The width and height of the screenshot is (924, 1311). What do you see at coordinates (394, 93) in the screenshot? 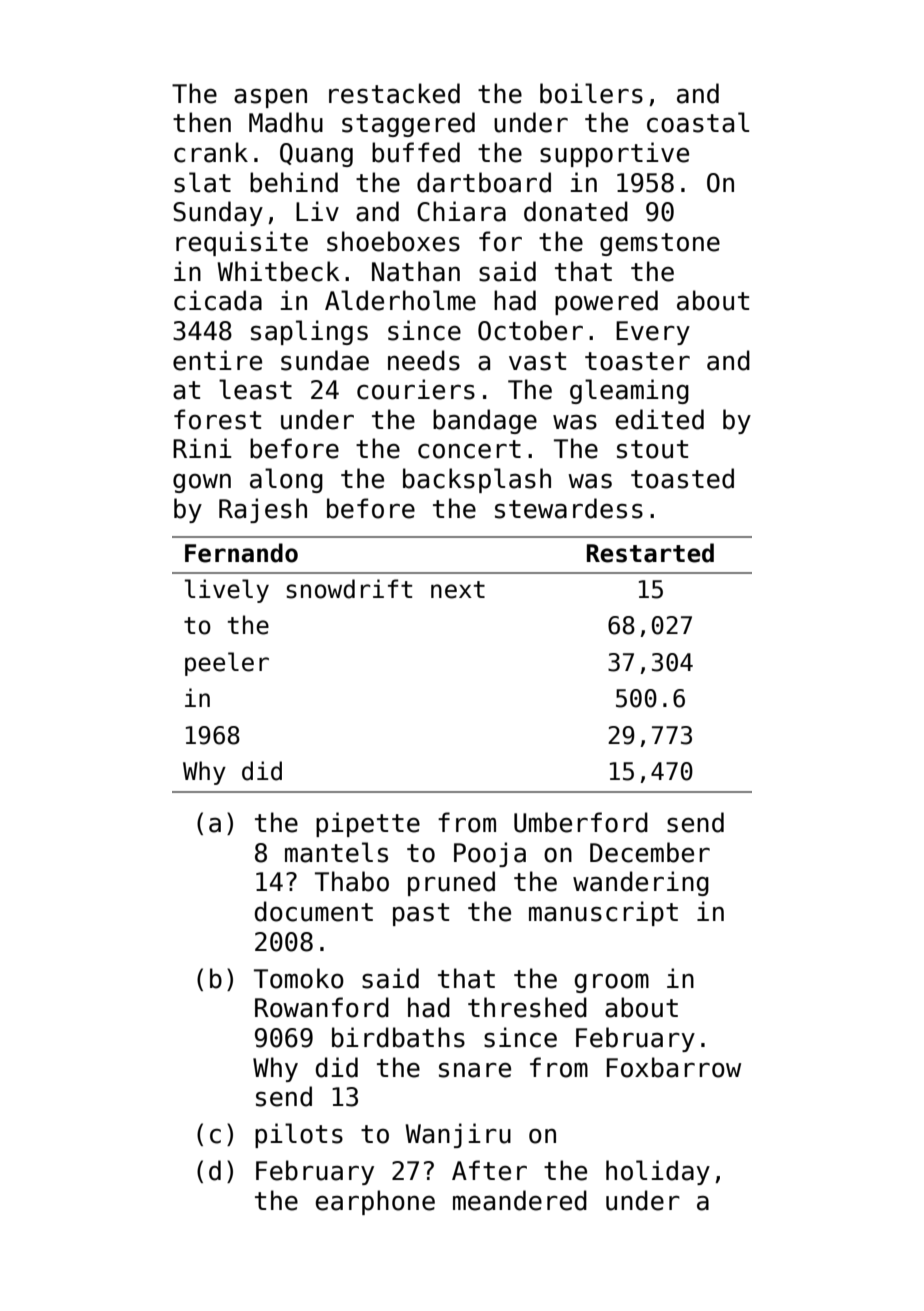
I see `restacked` at bounding box center [394, 93].
